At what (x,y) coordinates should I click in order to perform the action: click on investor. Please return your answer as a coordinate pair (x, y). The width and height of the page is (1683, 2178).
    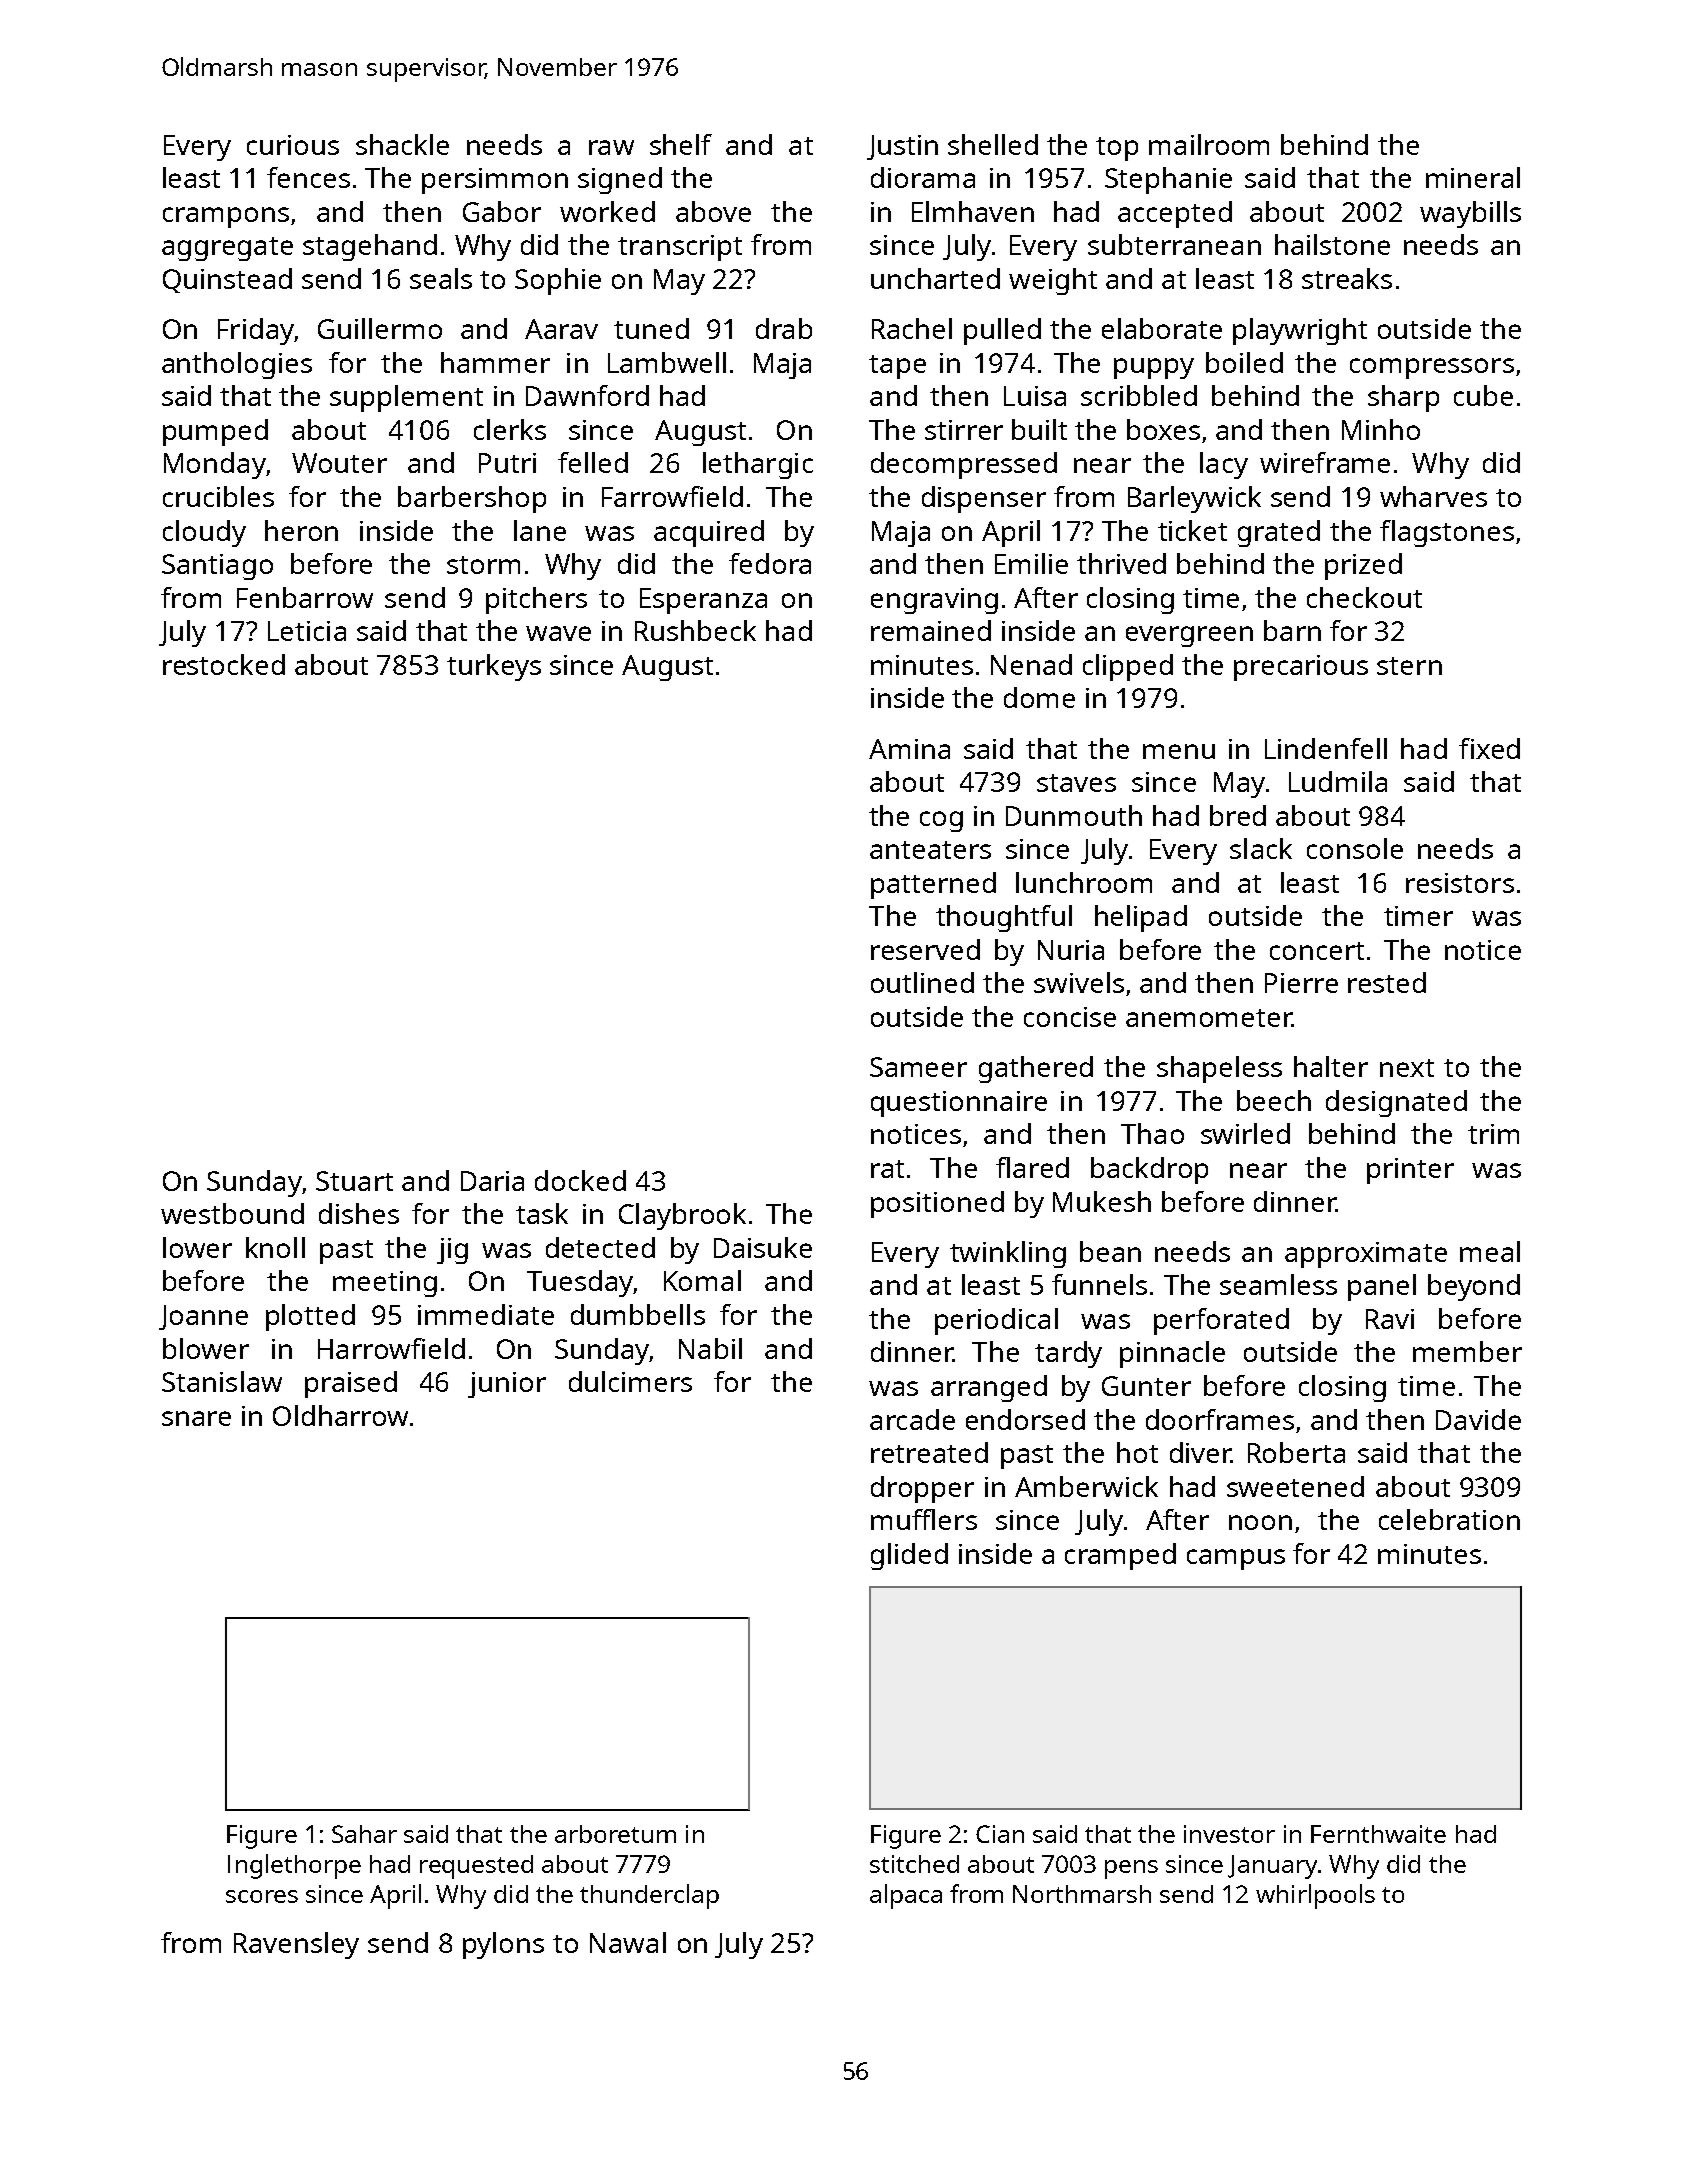
    Looking at the image, I should click on (1229, 1834).
